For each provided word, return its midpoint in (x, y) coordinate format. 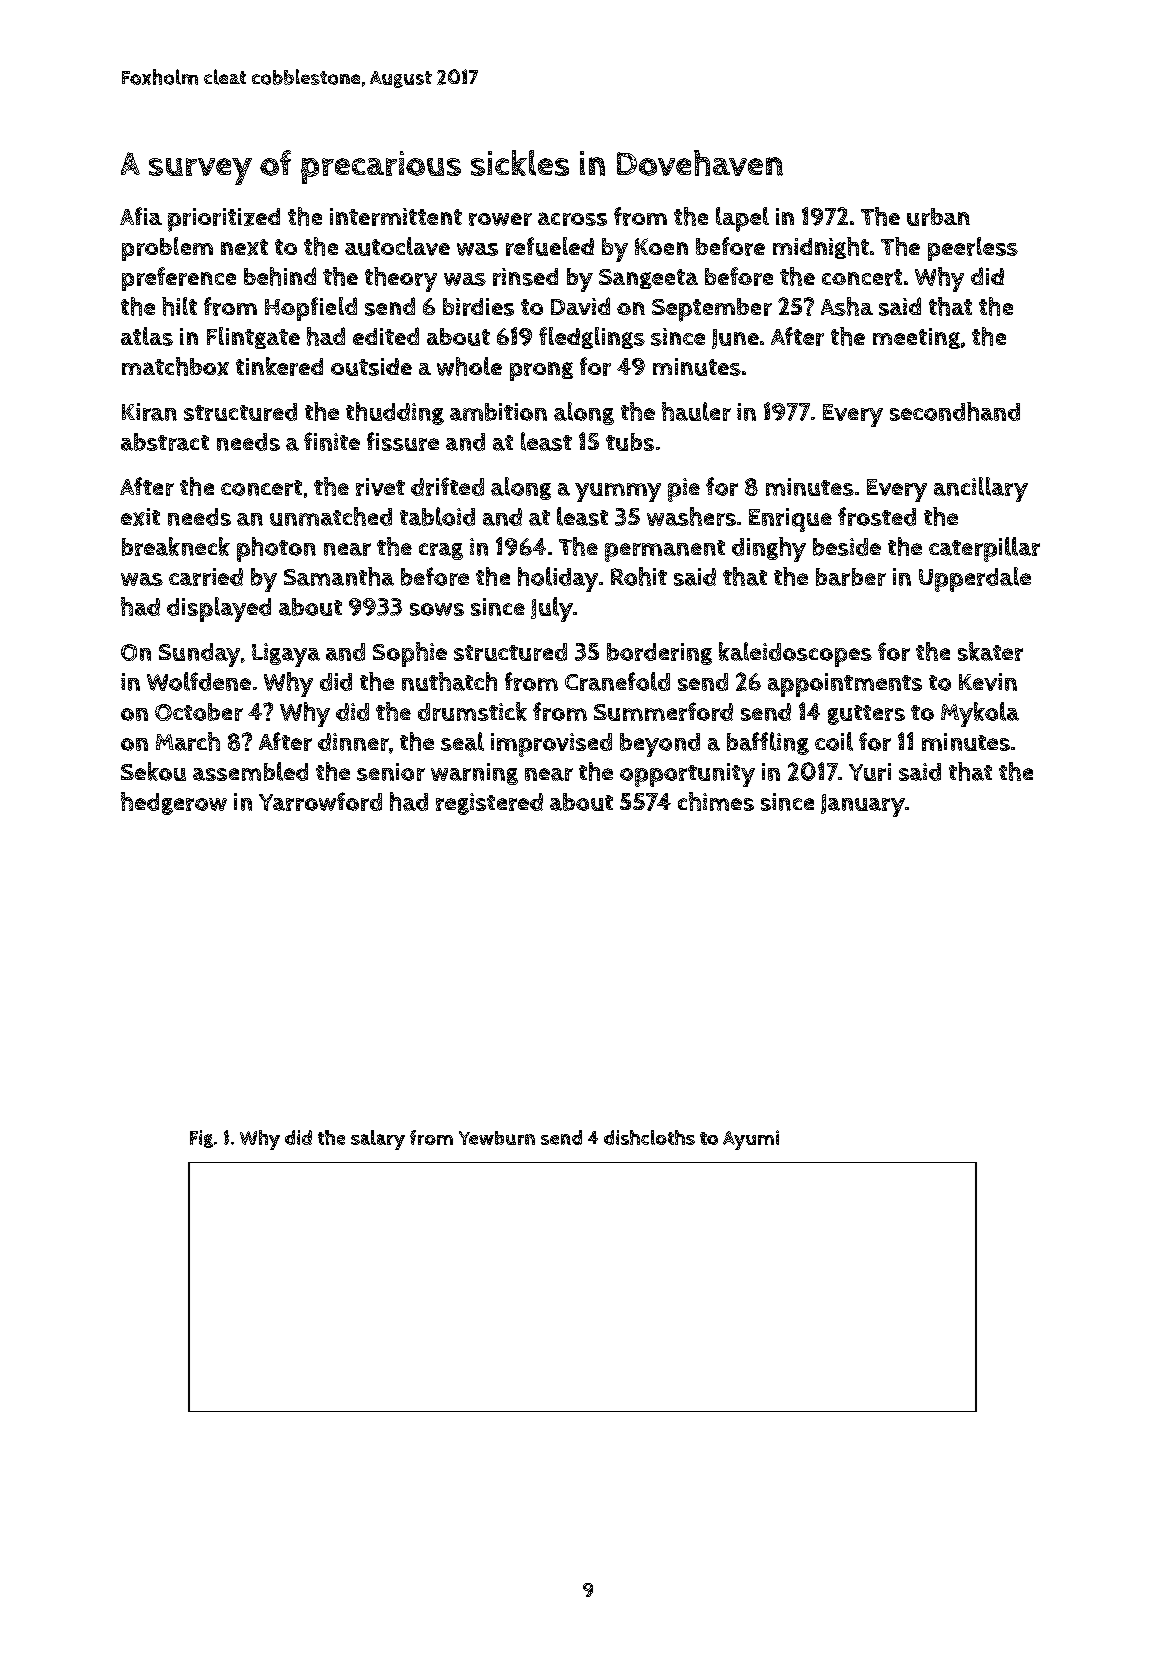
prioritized (224, 220)
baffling (768, 743)
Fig (201, 1139)
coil (834, 741)
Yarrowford (320, 801)
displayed (219, 609)
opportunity (687, 775)
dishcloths (649, 1137)
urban (938, 217)
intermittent (396, 217)
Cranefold (617, 681)
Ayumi (751, 1140)
